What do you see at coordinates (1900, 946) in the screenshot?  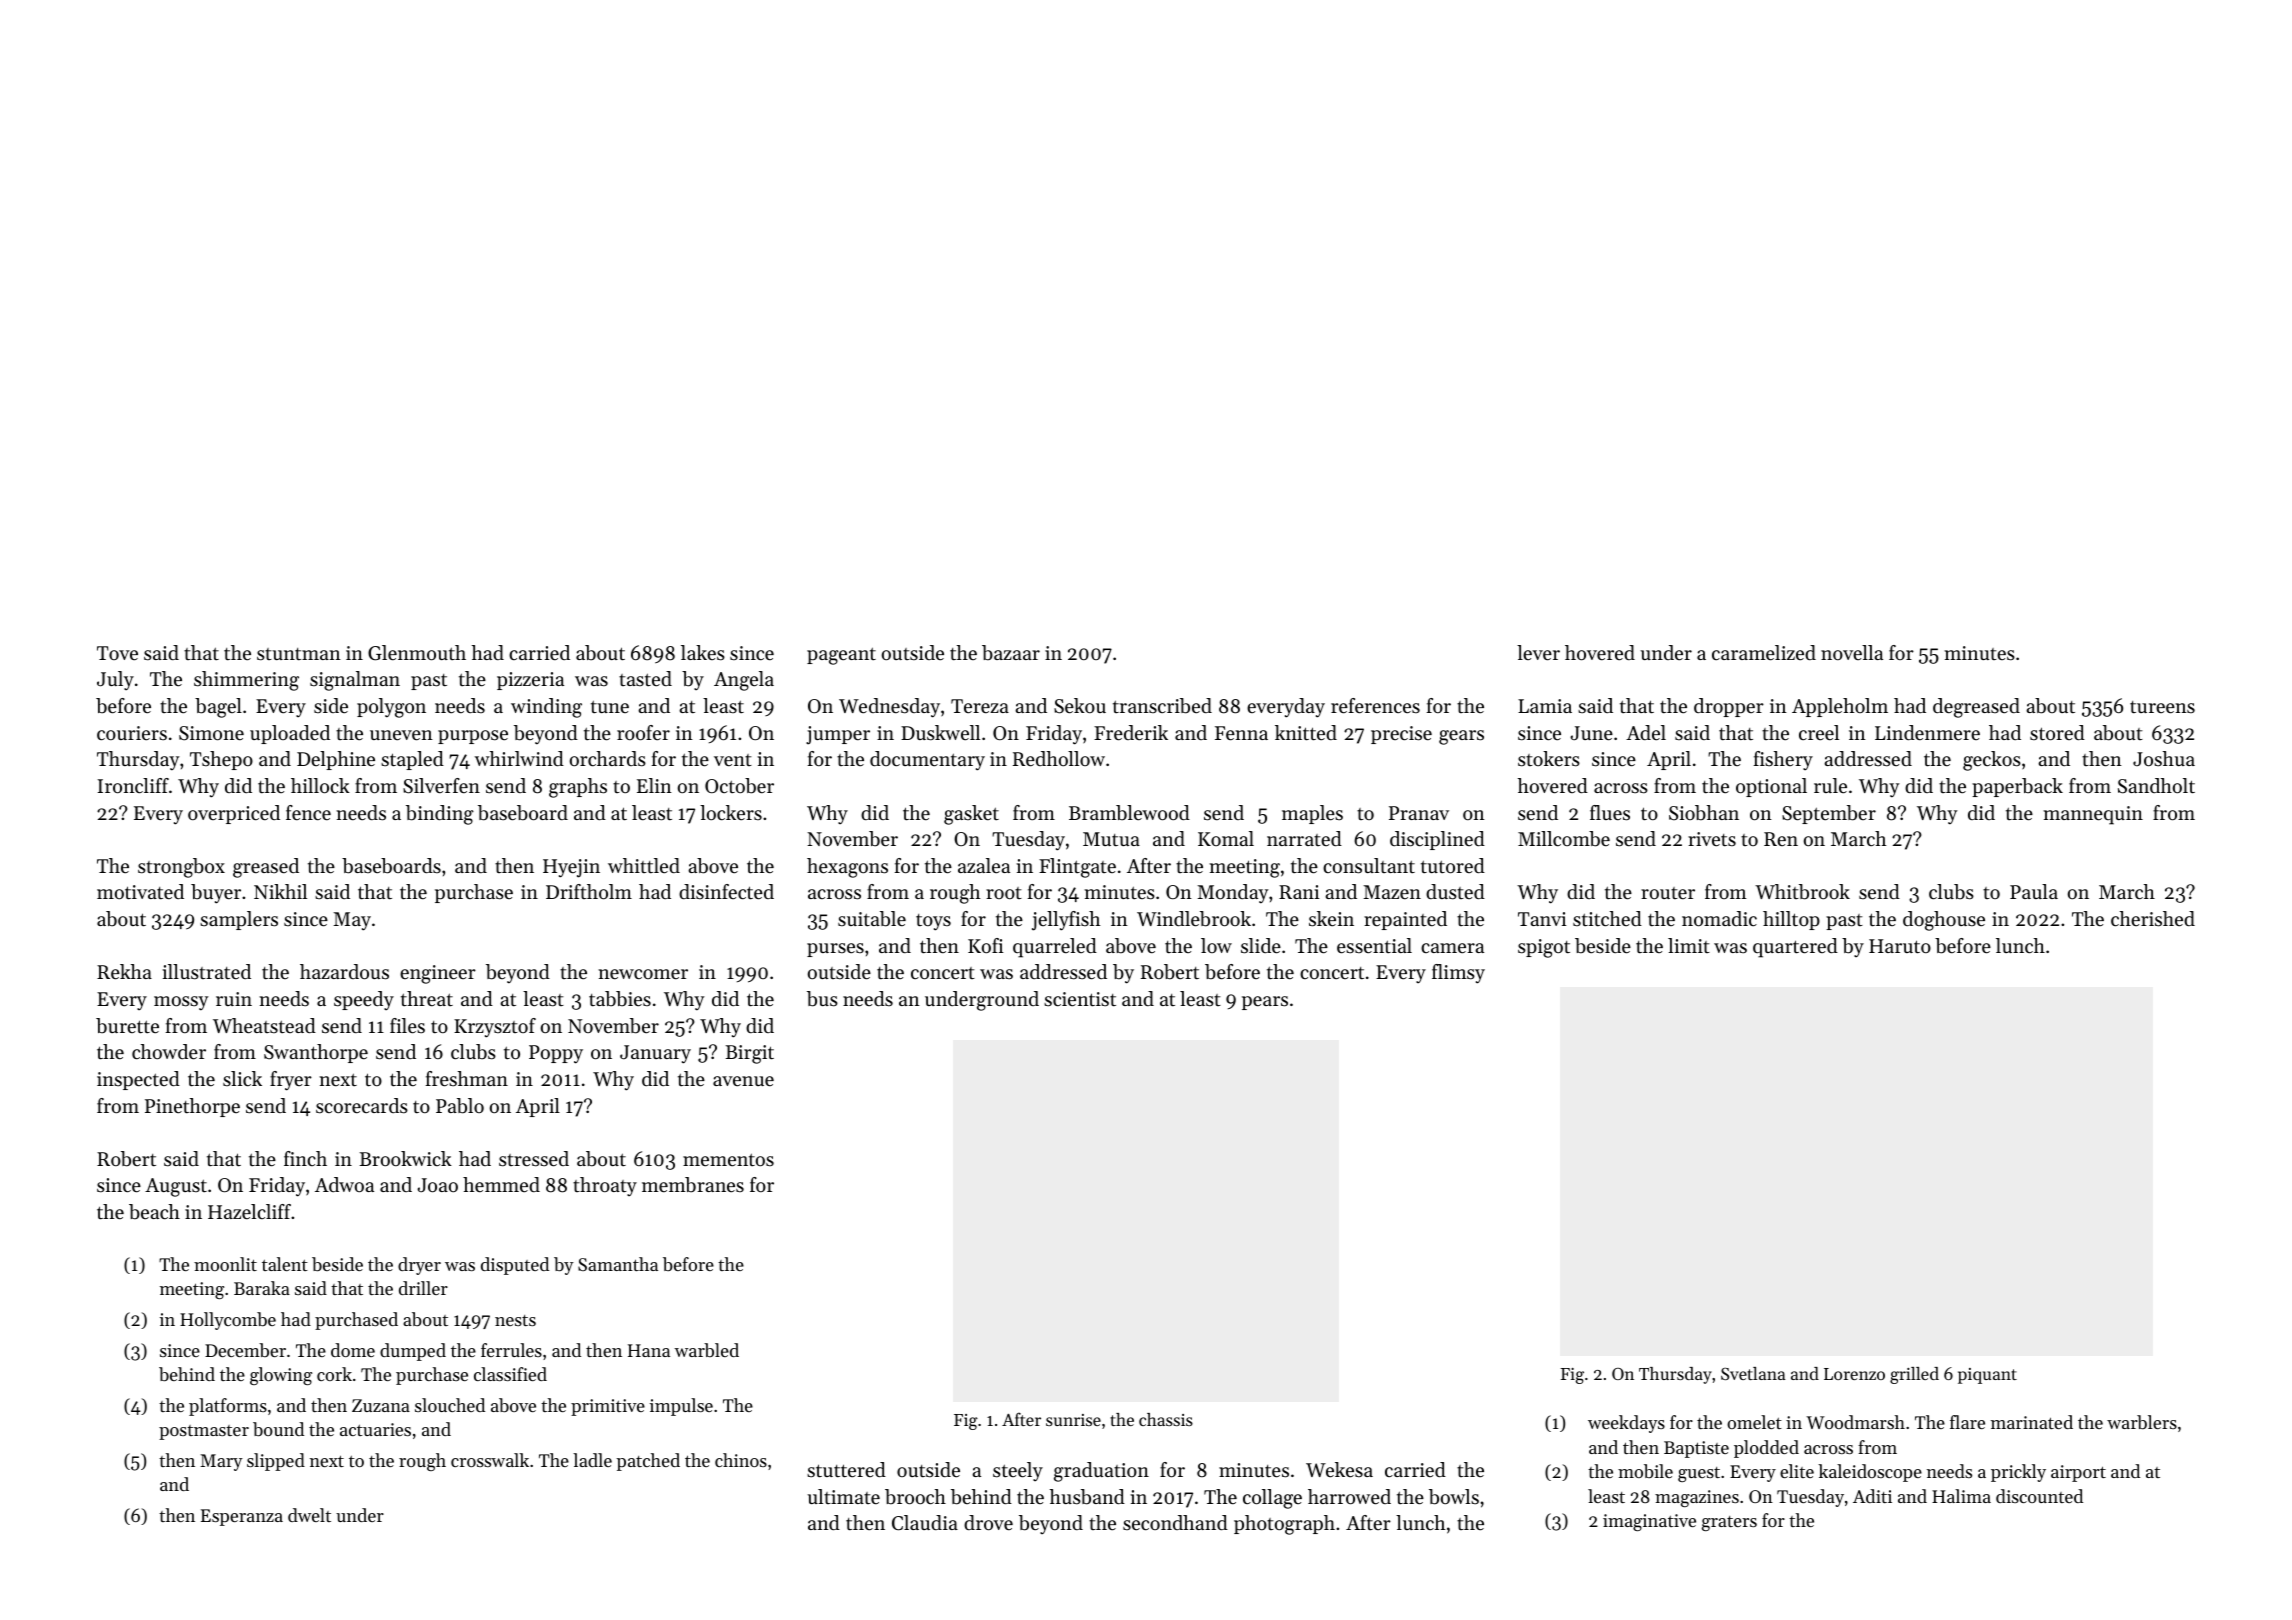 I see `Haruto` at bounding box center [1900, 946].
